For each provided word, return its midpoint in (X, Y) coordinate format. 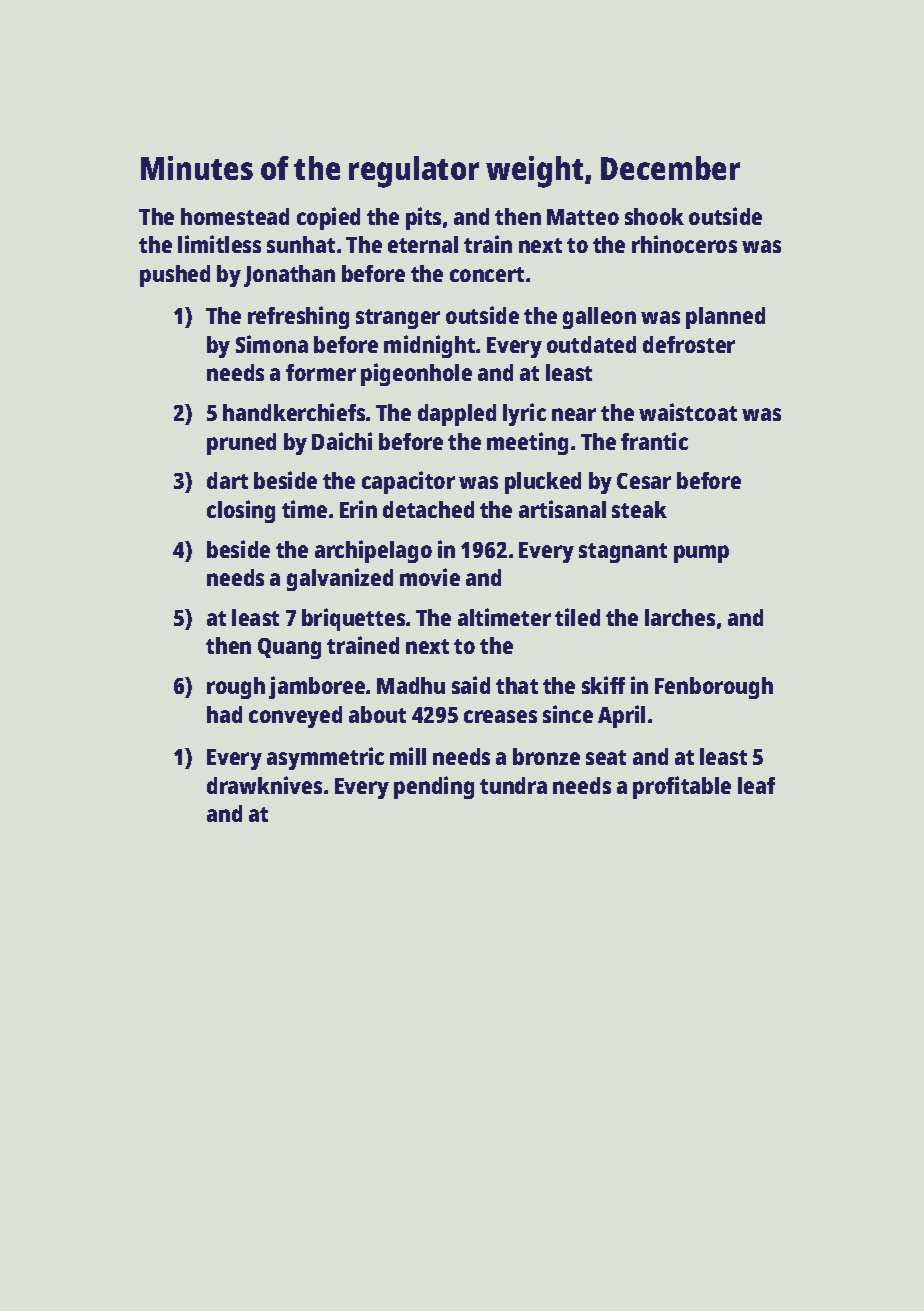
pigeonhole (416, 374)
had (224, 714)
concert (487, 274)
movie (430, 577)
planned (725, 318)
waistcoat (688, 412)
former (321, 372)
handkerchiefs (294, 412)
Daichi (342, 441)
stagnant (623, 553)
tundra (513, 785)
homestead (235, 216)
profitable (682, 787)
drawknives (264, 785)
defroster (689, 344)
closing (241, 511)
